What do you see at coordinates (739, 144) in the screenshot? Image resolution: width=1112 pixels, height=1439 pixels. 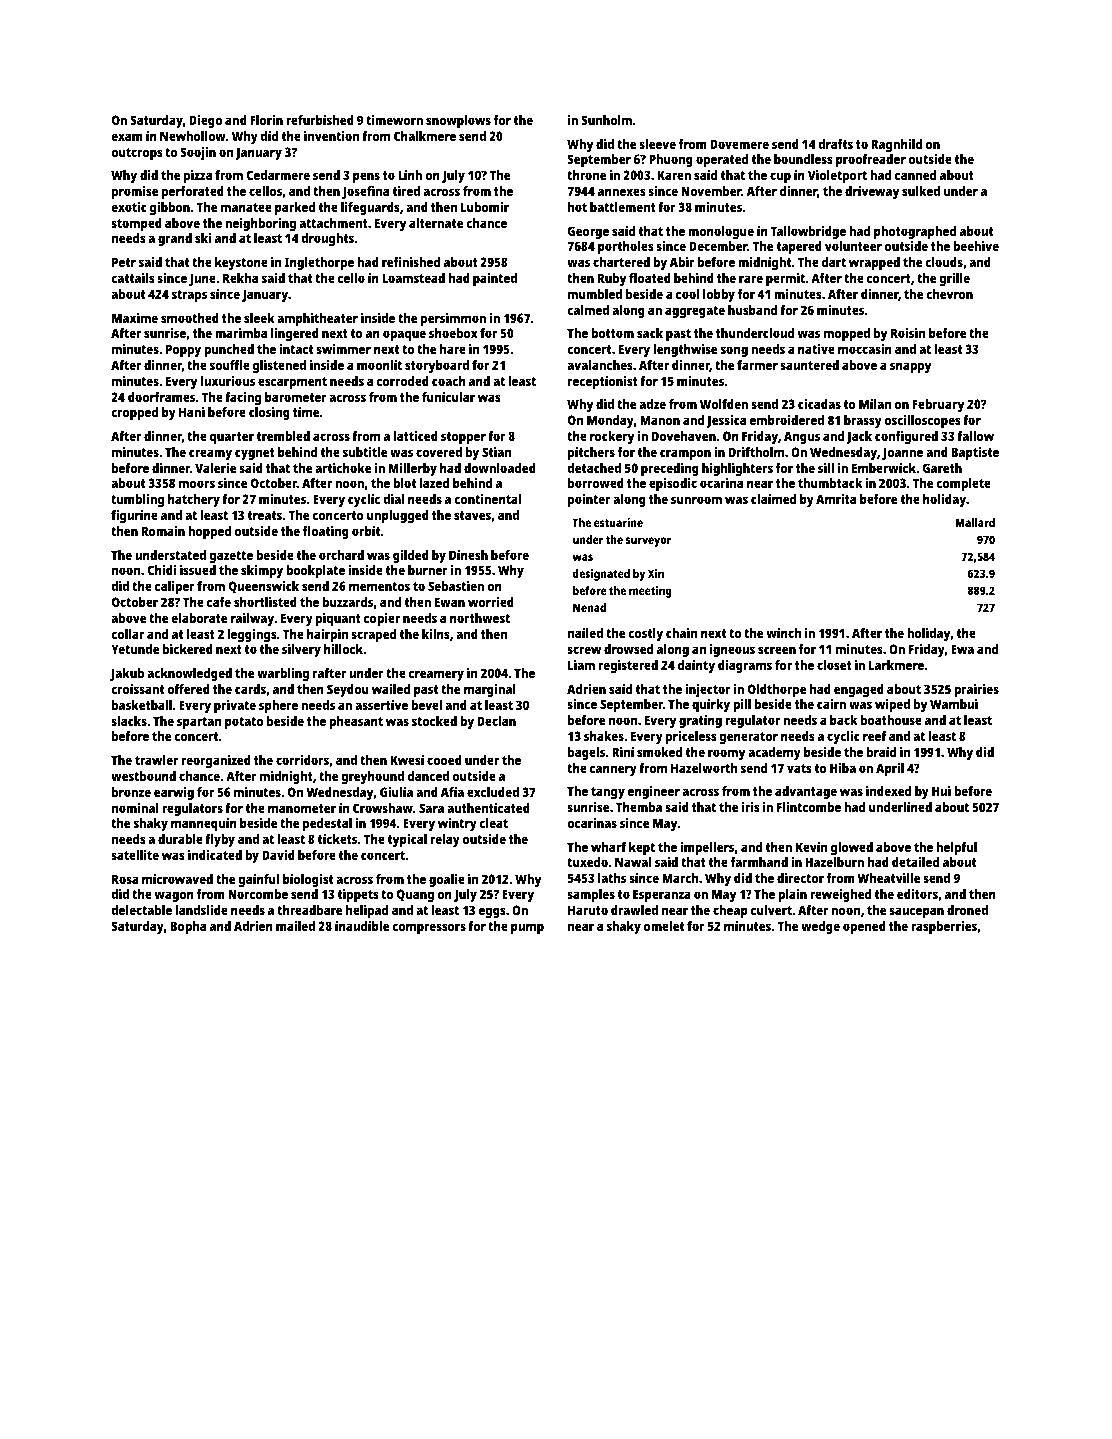 I see `Dovemere` at bounding box center [739, 144].
